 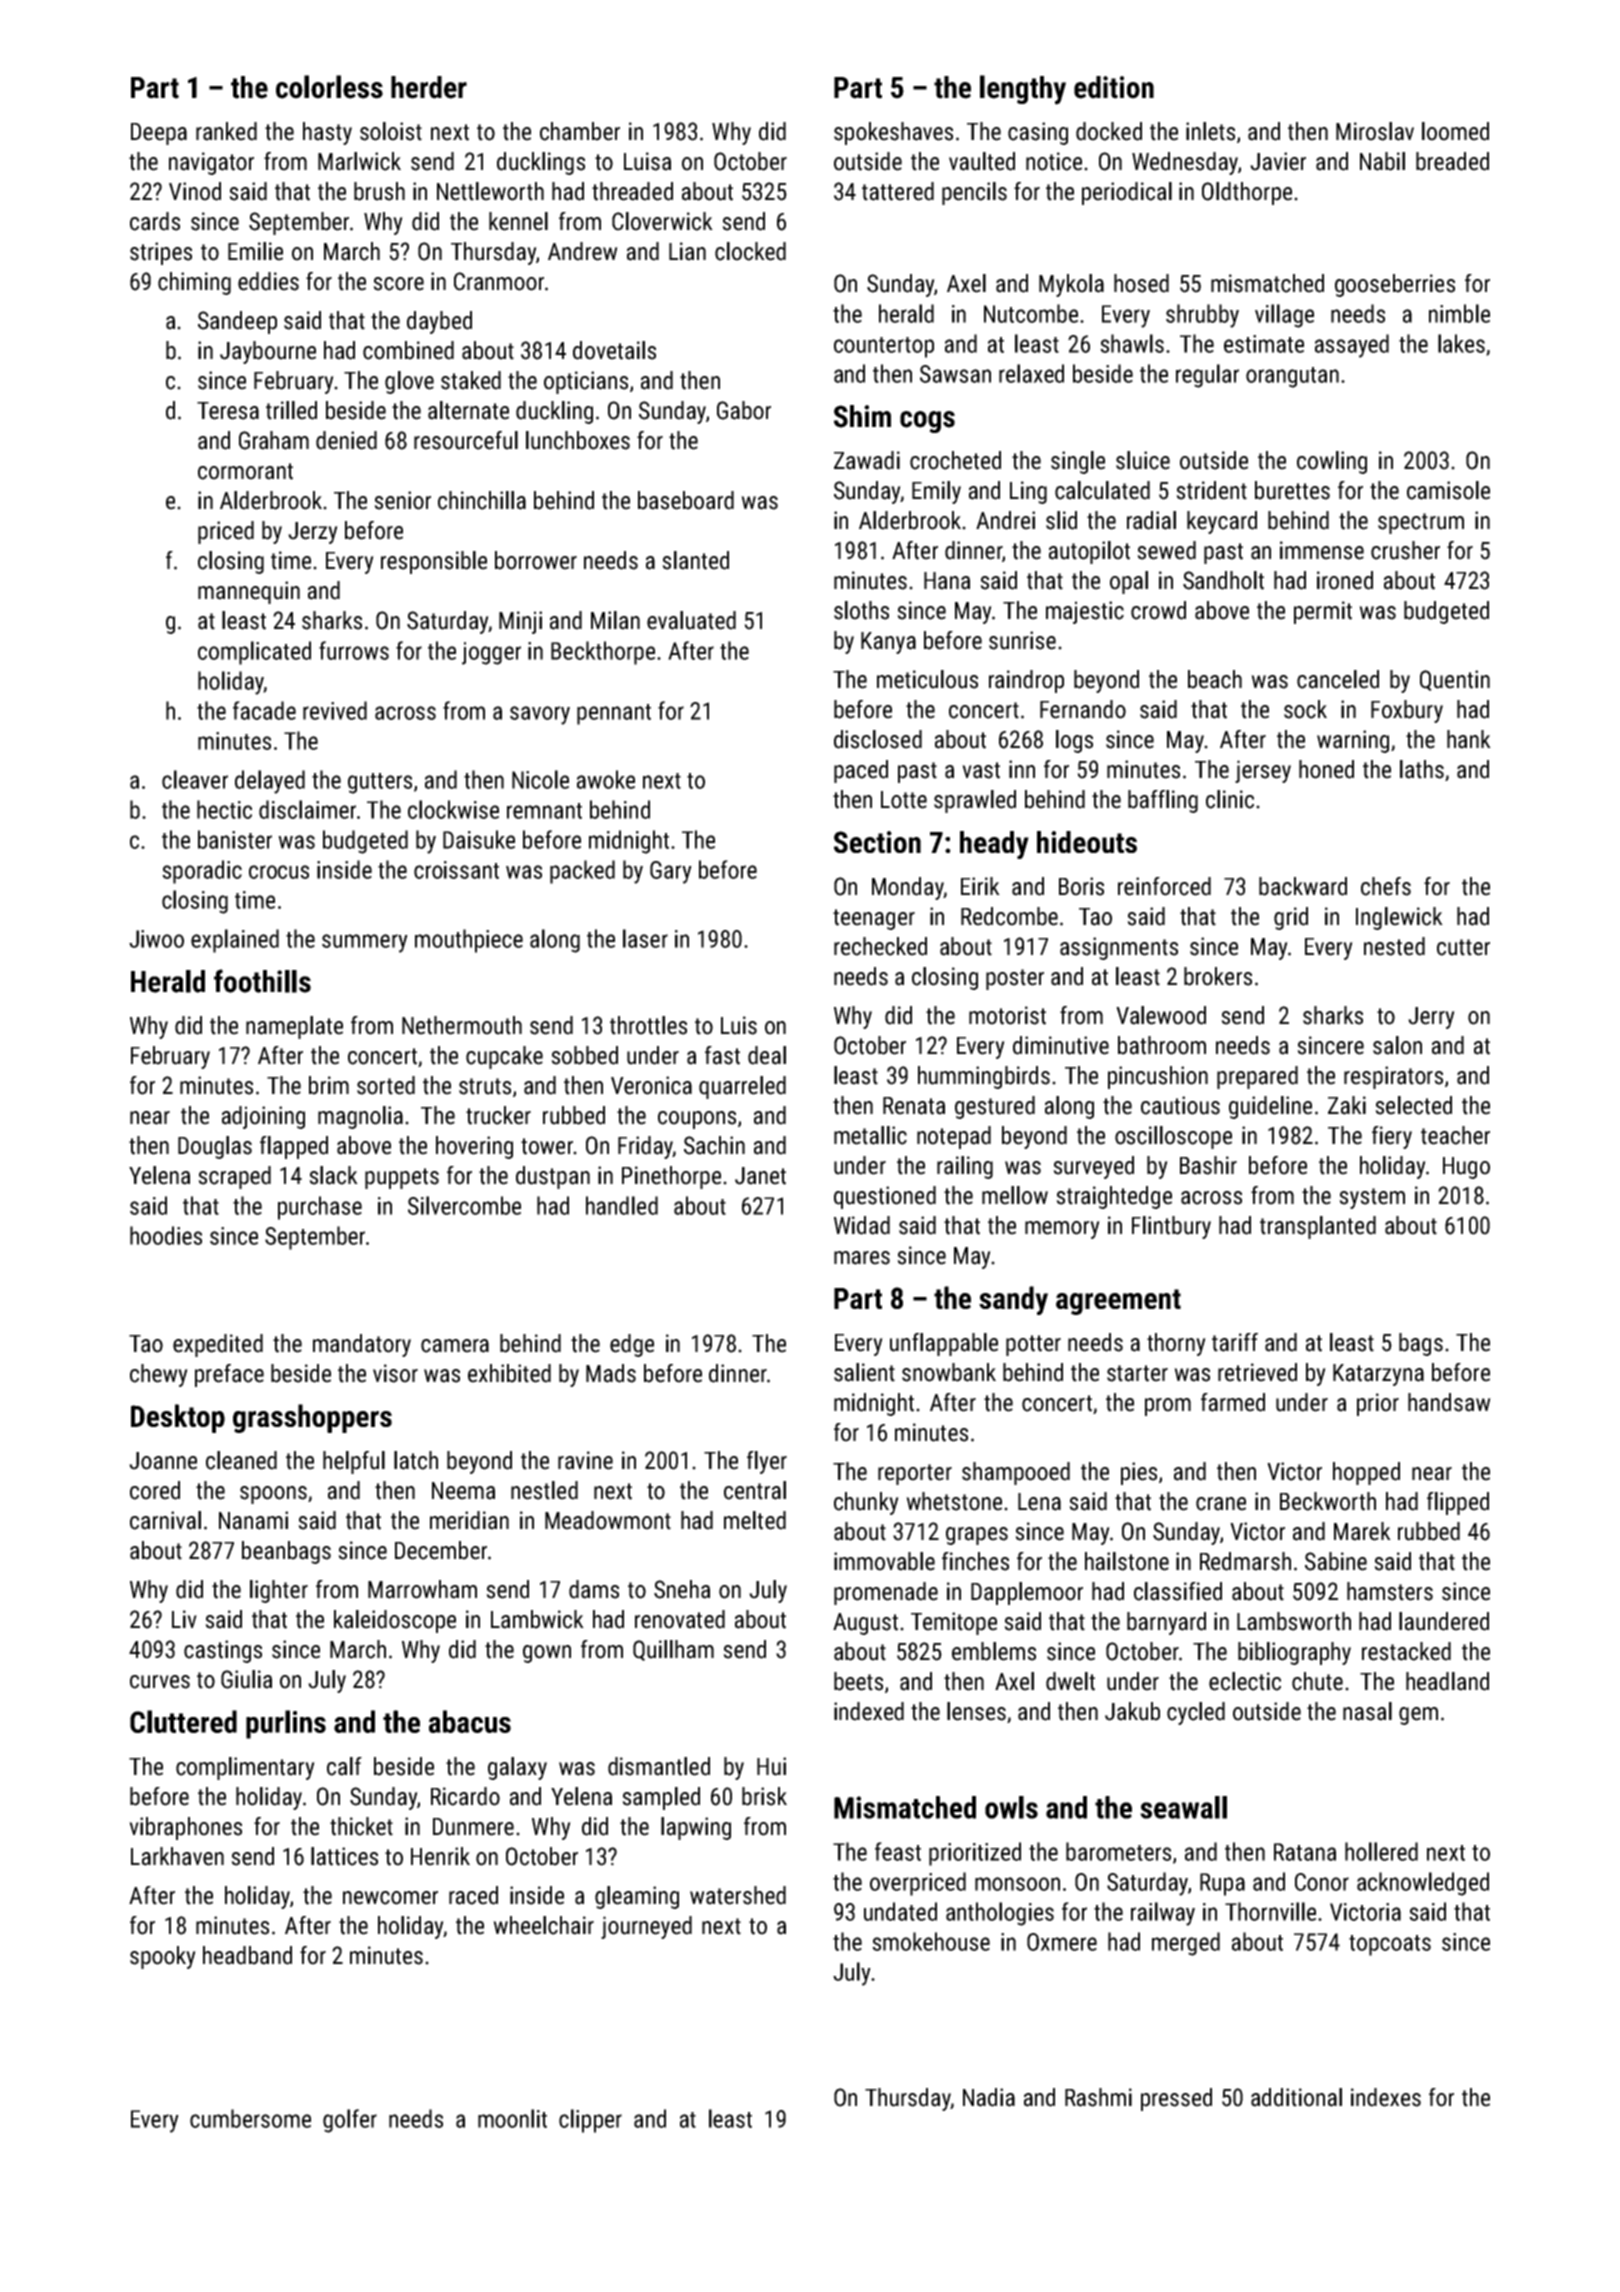 I want to click on edition, so click(x=1114, y=87).
